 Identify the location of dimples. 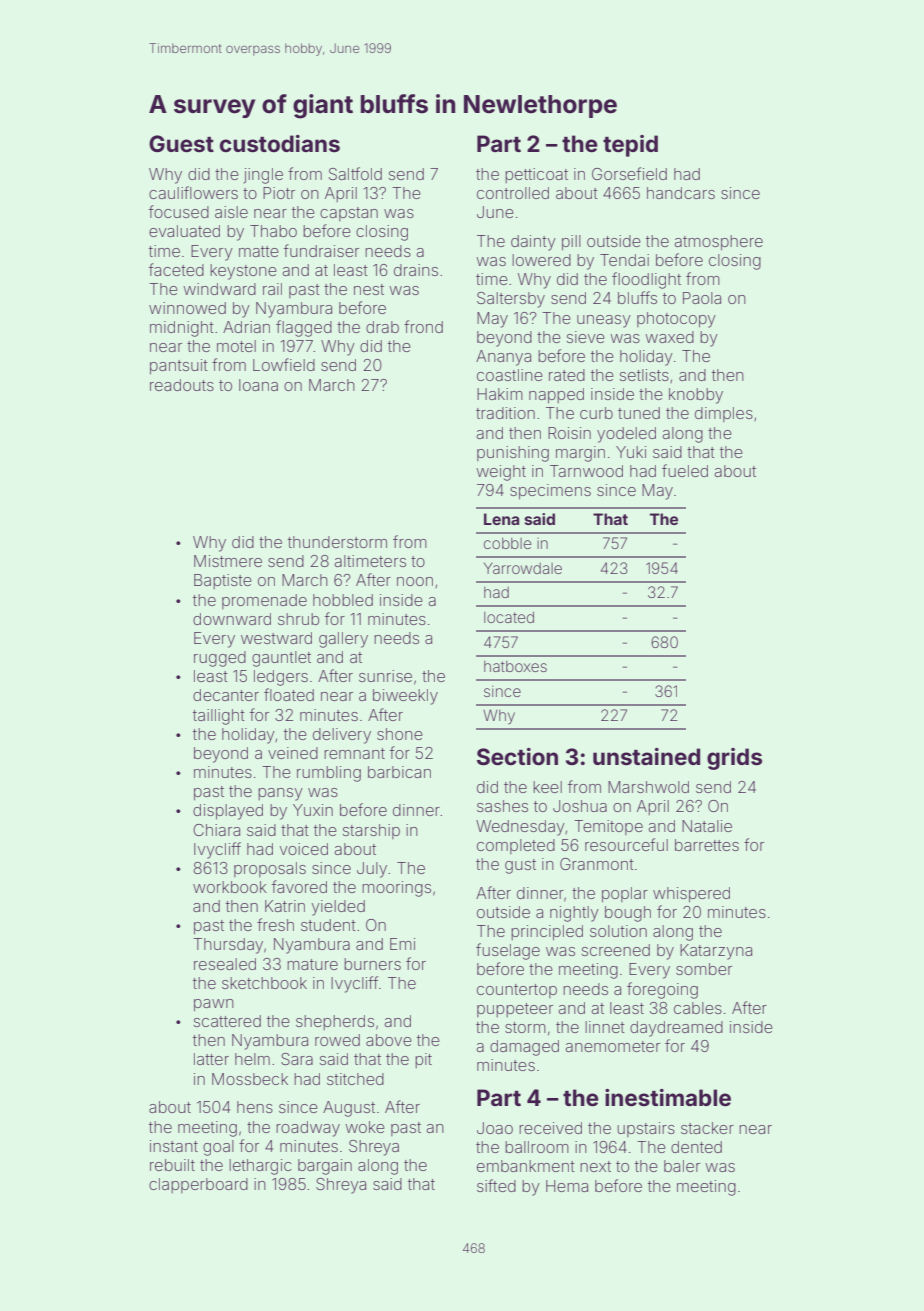
(724, 414).
